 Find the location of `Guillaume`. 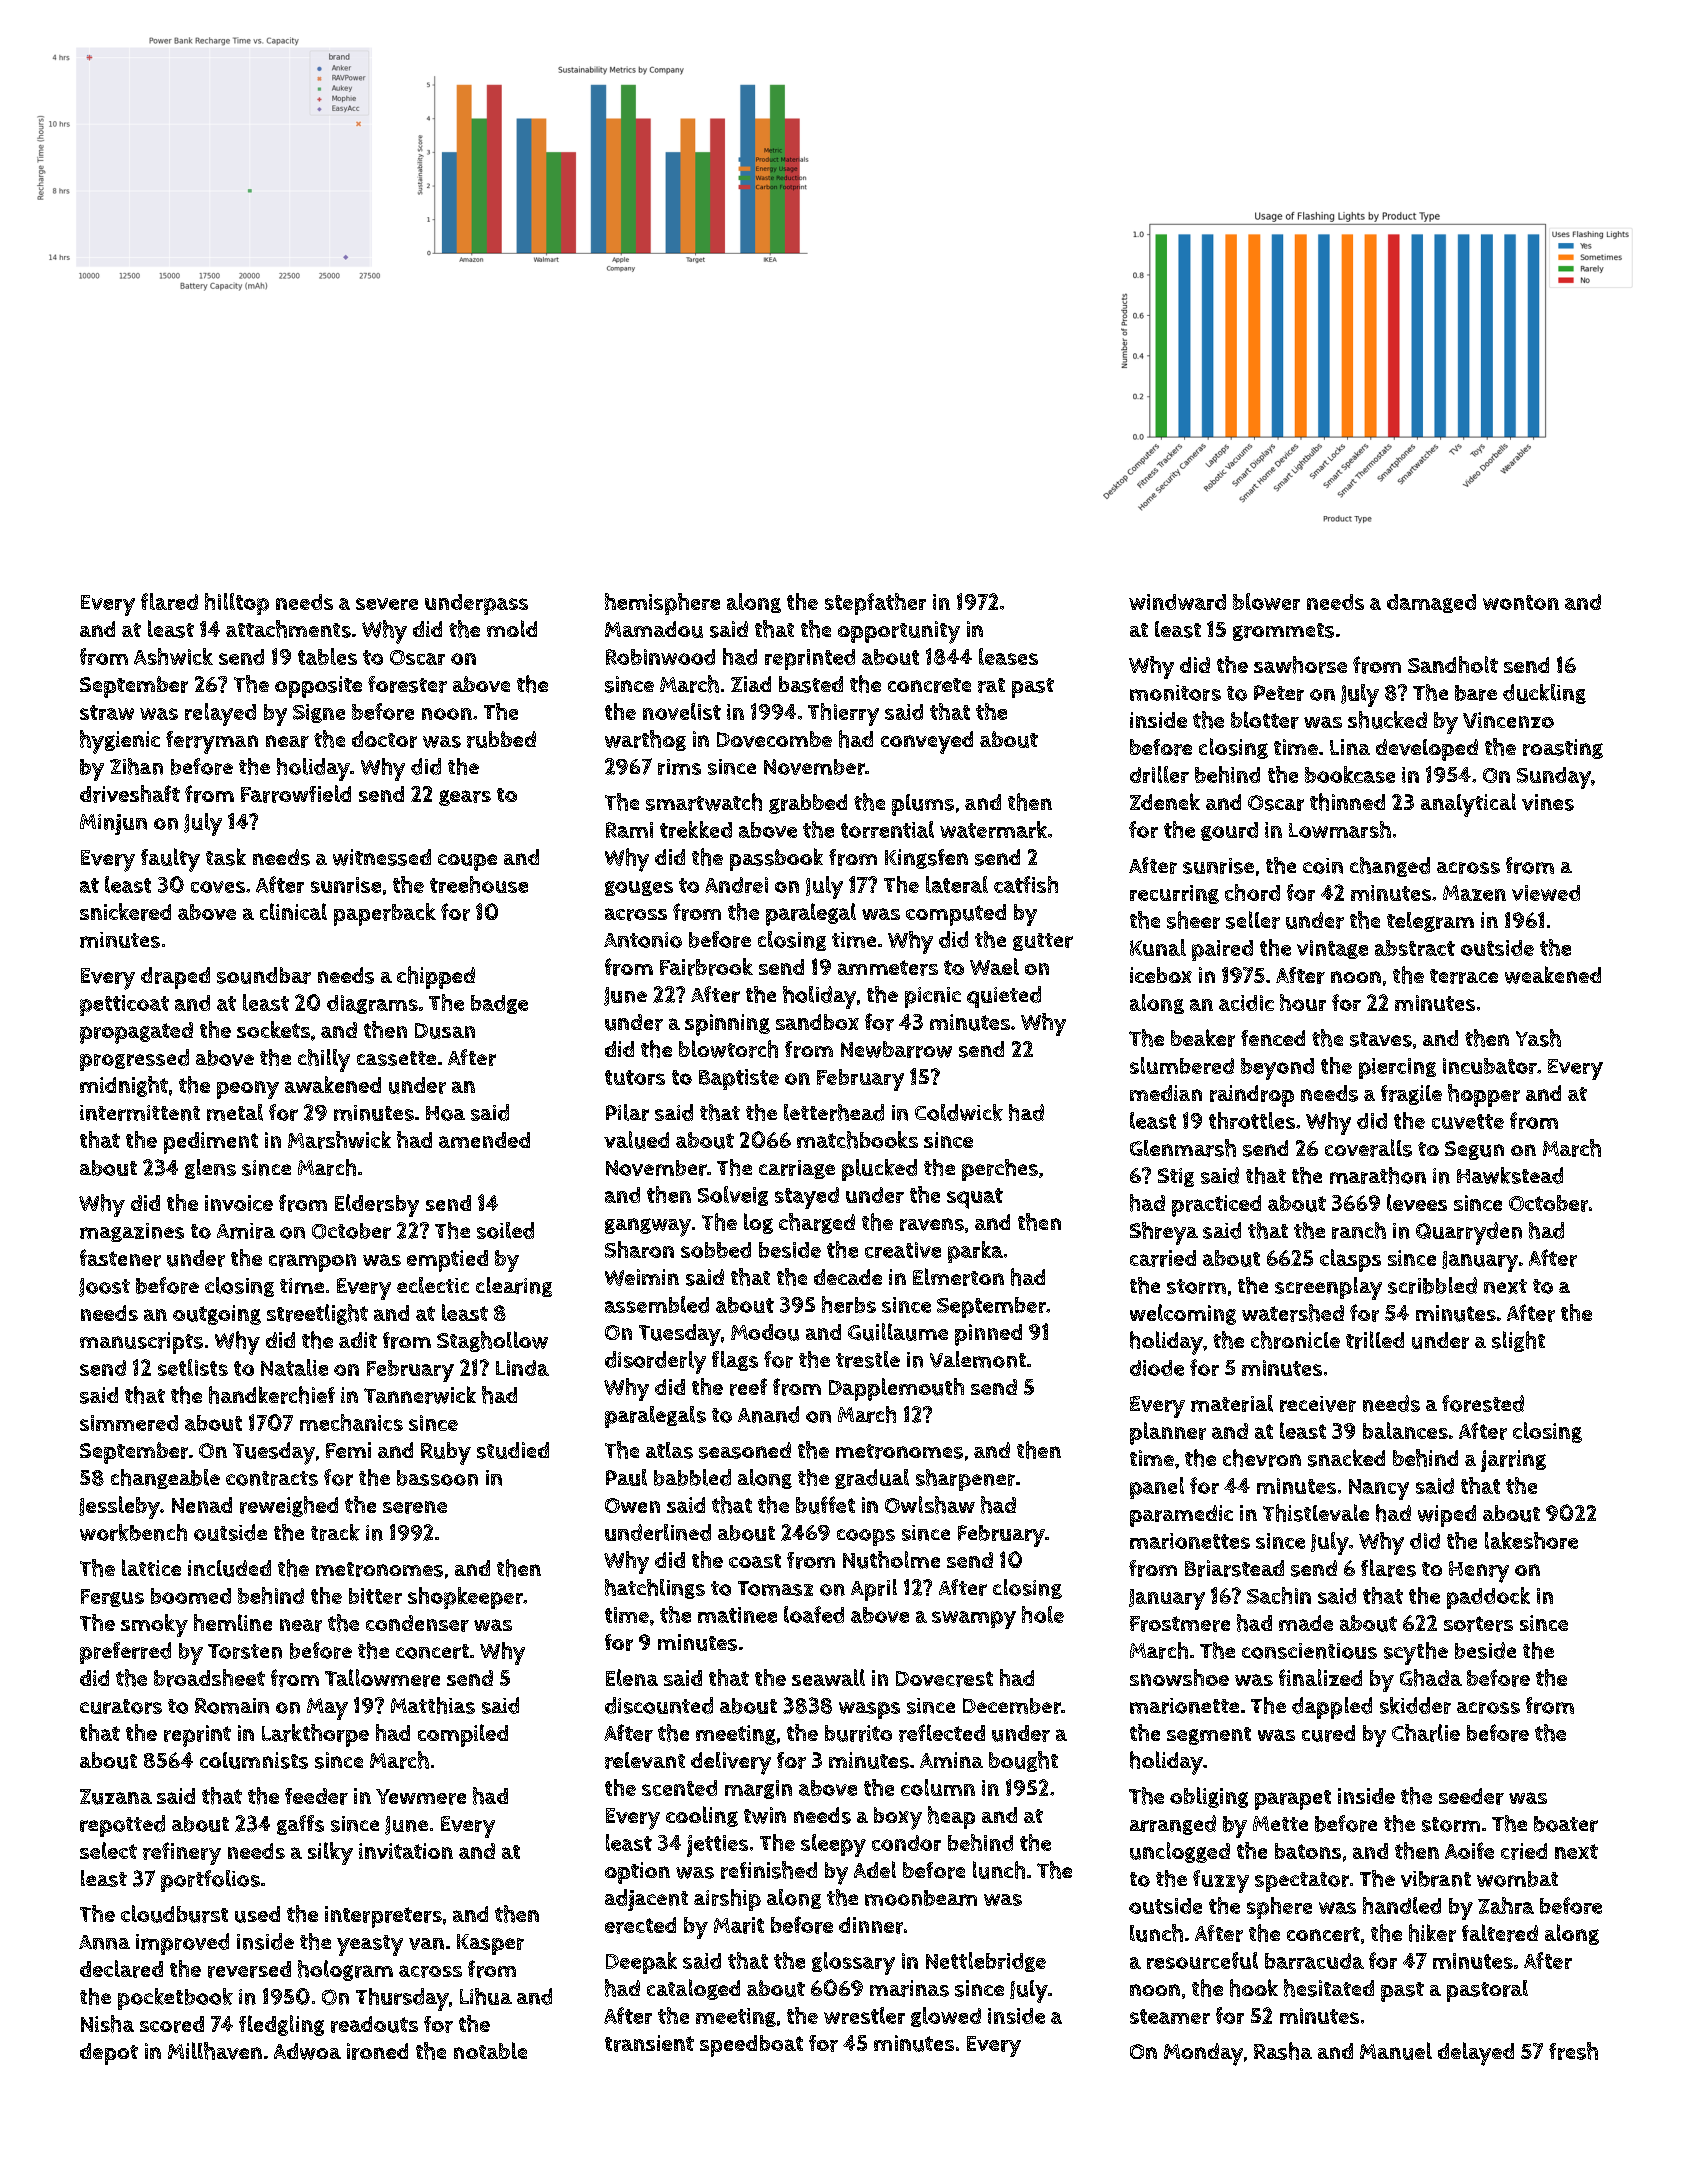

Guillaume is located at coordinates (898, 1332).
